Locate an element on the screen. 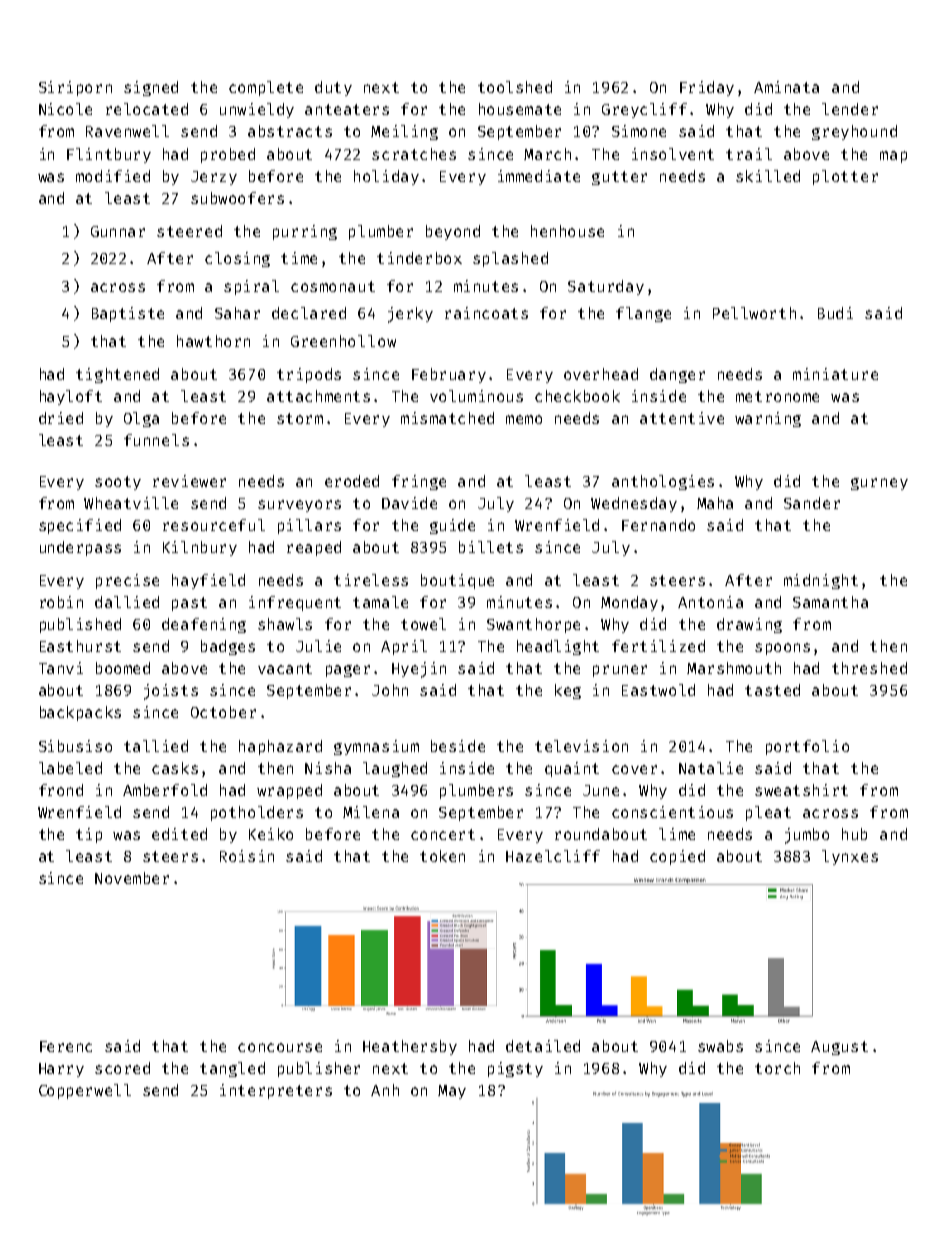 This screenshot has width=952, height=1233. Roisin is located at coordinates (247, 856).
